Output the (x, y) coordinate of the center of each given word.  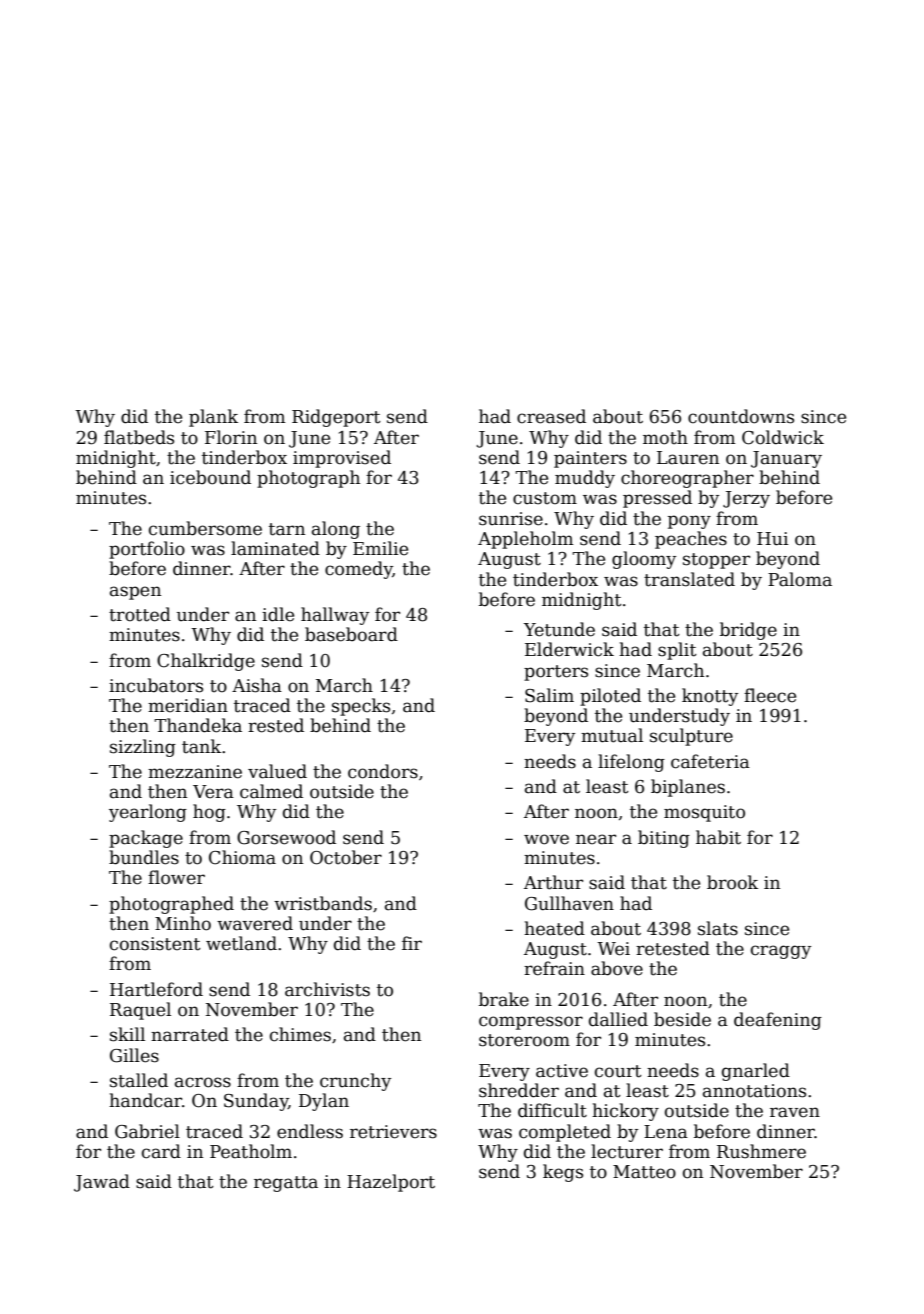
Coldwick (783, 437)
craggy (781, 952)
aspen (135, 593)
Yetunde (559, 629)
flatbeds (139, 437)
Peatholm (251, 1151)
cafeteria (710, 761)
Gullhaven (569, 903)
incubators (156, 685)
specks (361, 707)
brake (504, 999)
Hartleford (156, 989)
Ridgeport (336, 418)
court (618, 1071)
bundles (144, 857)
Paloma (800, 579)
